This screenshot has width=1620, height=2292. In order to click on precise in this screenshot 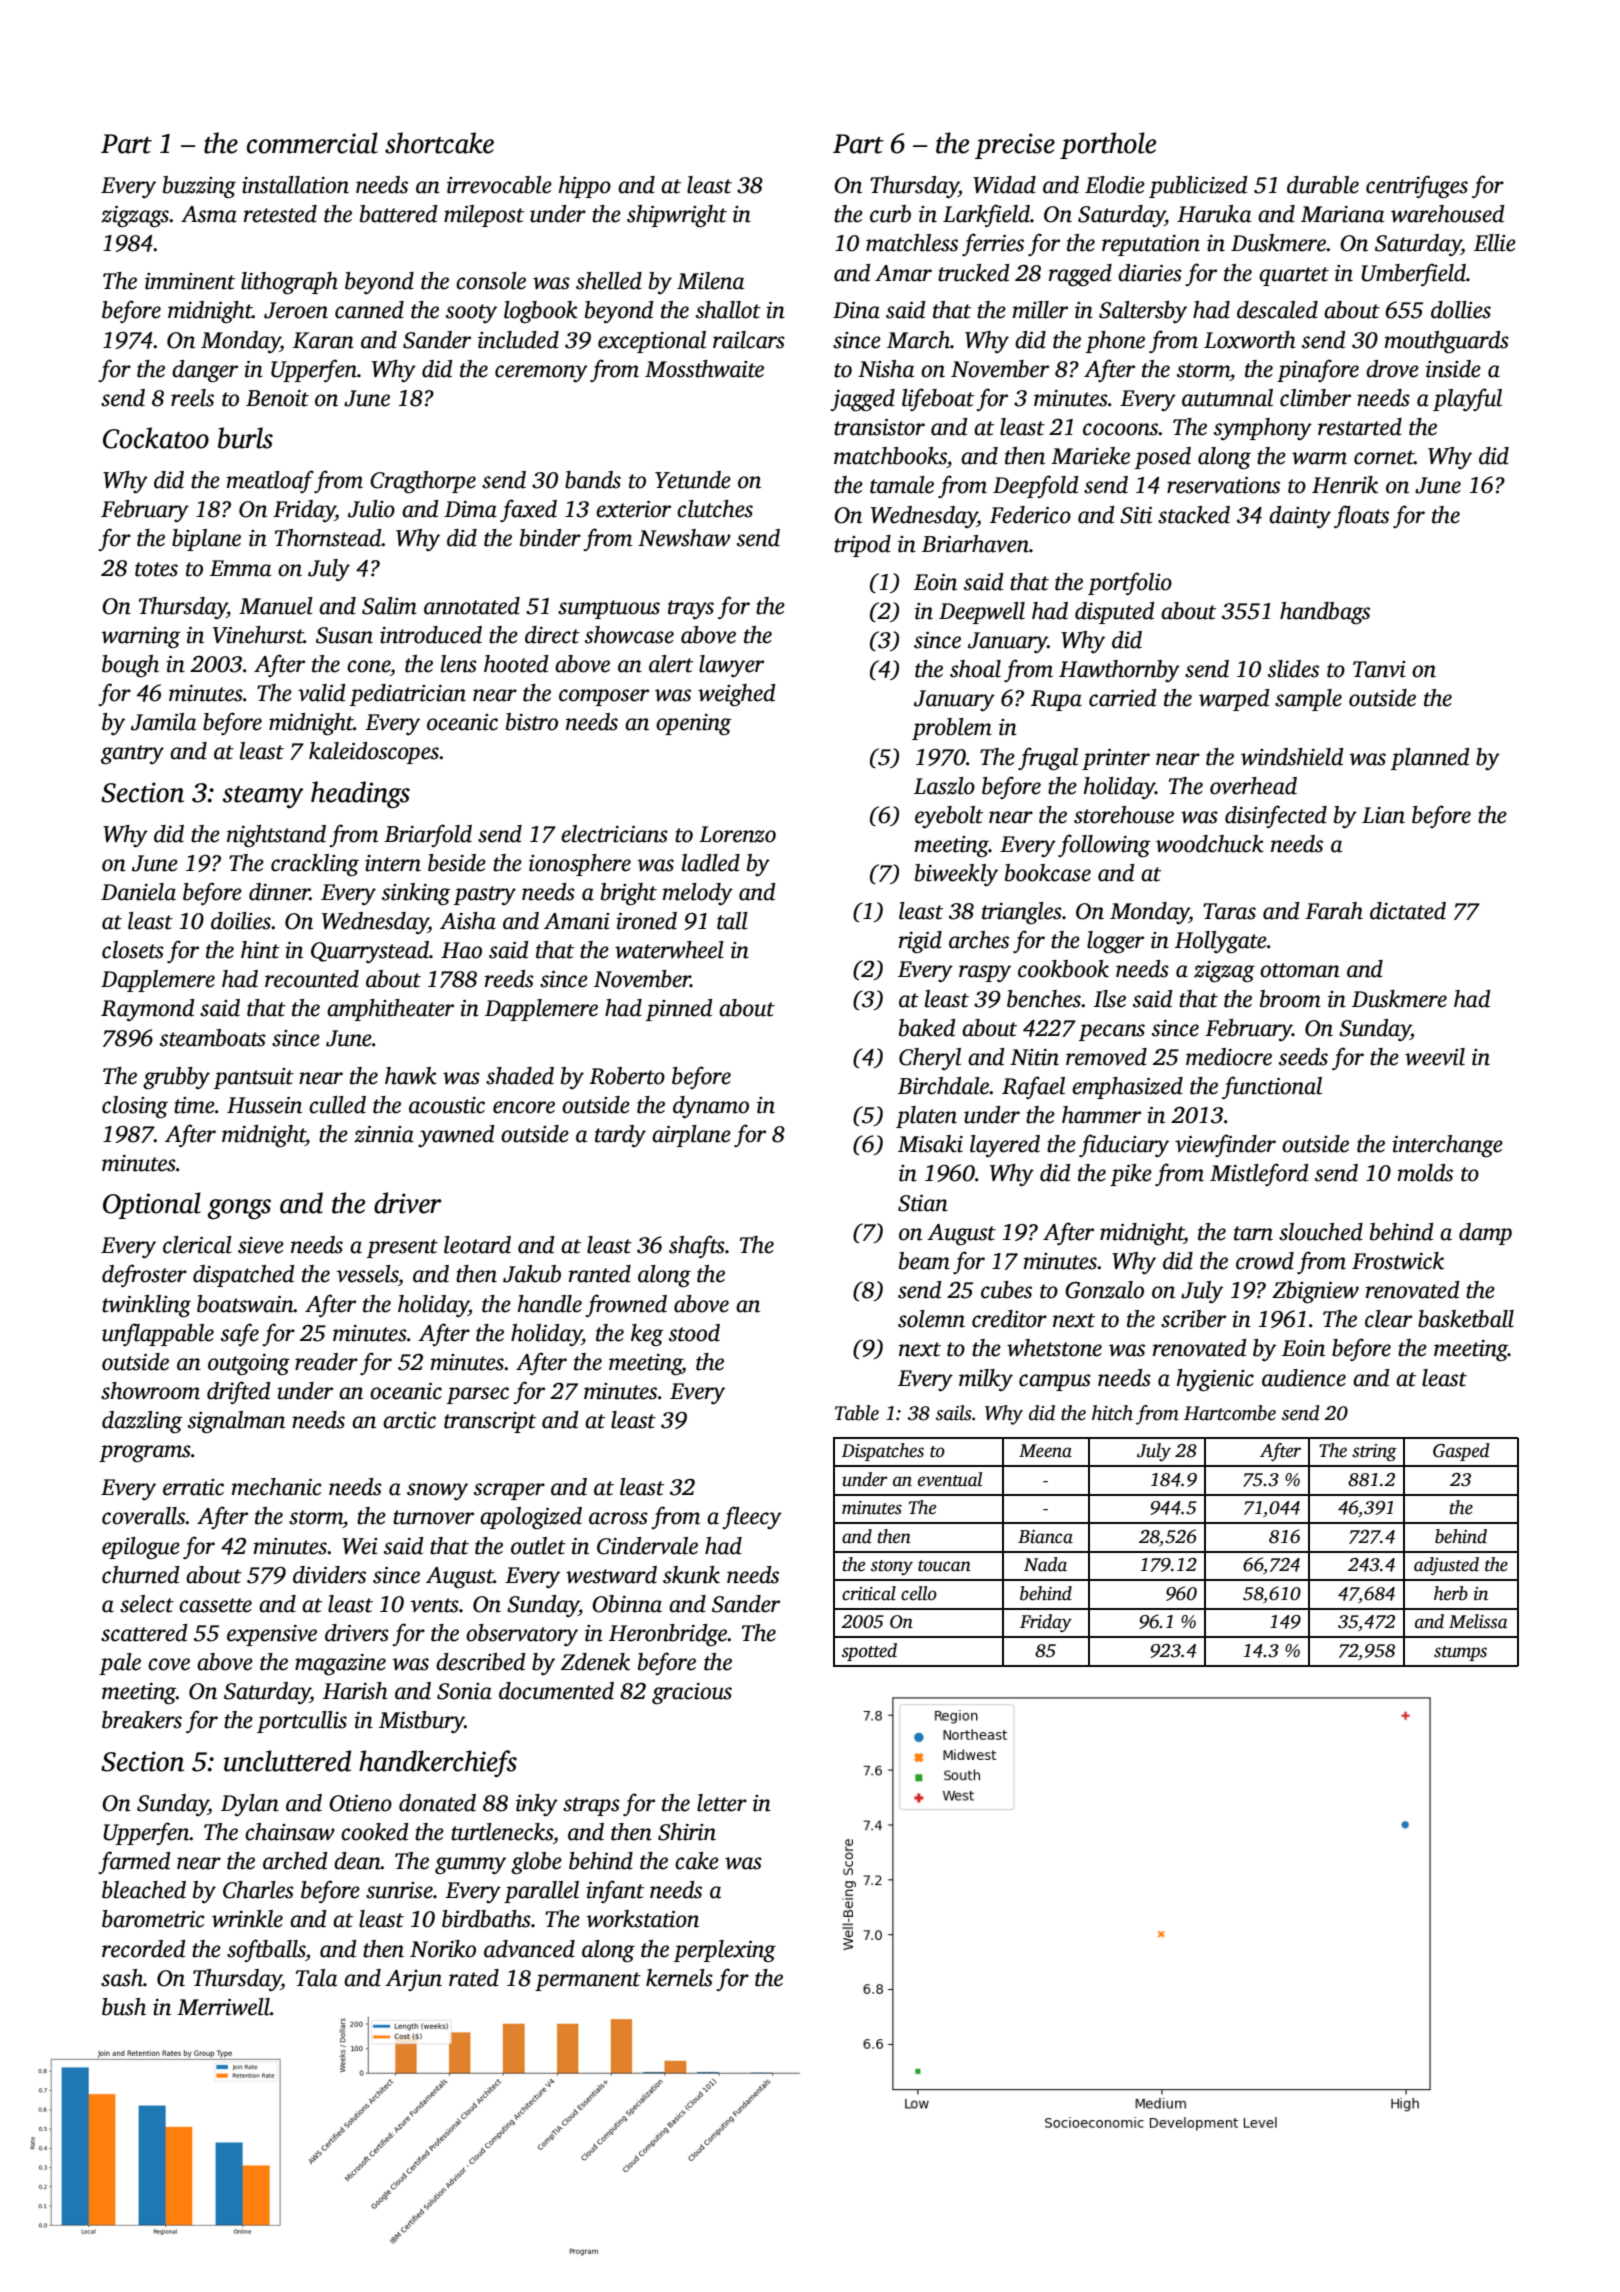, I will do `click(1015, 146)`.
